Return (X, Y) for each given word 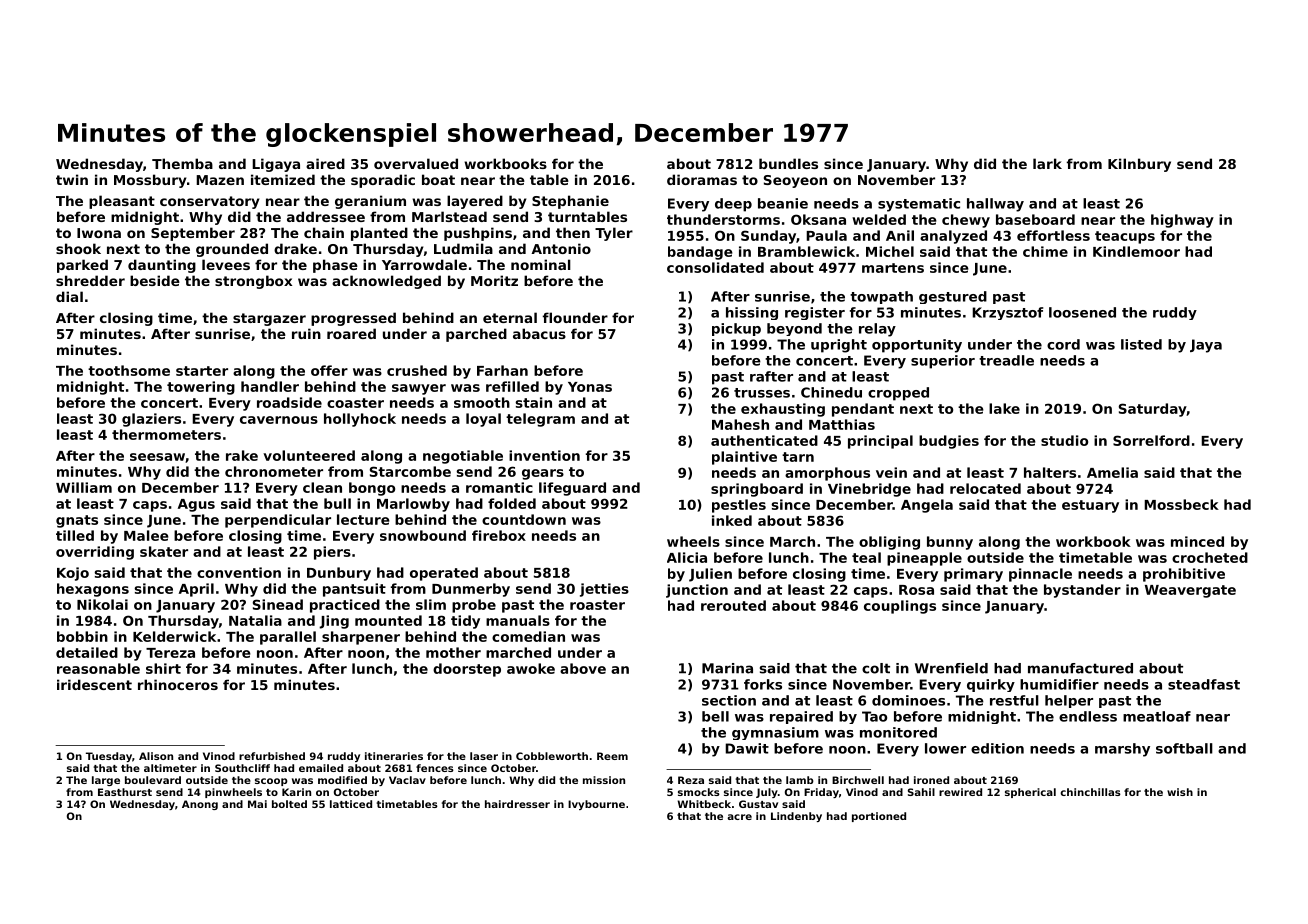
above (583, 668)
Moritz (494, 280)
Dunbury (339, 574)
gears (543, 474)
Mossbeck (1181, 504)
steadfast (1204, 684)
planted (379, 234)
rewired (960, 792)
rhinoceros (178, 684)
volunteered (309, 455)
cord (1063, 344)
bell (715, 716)
